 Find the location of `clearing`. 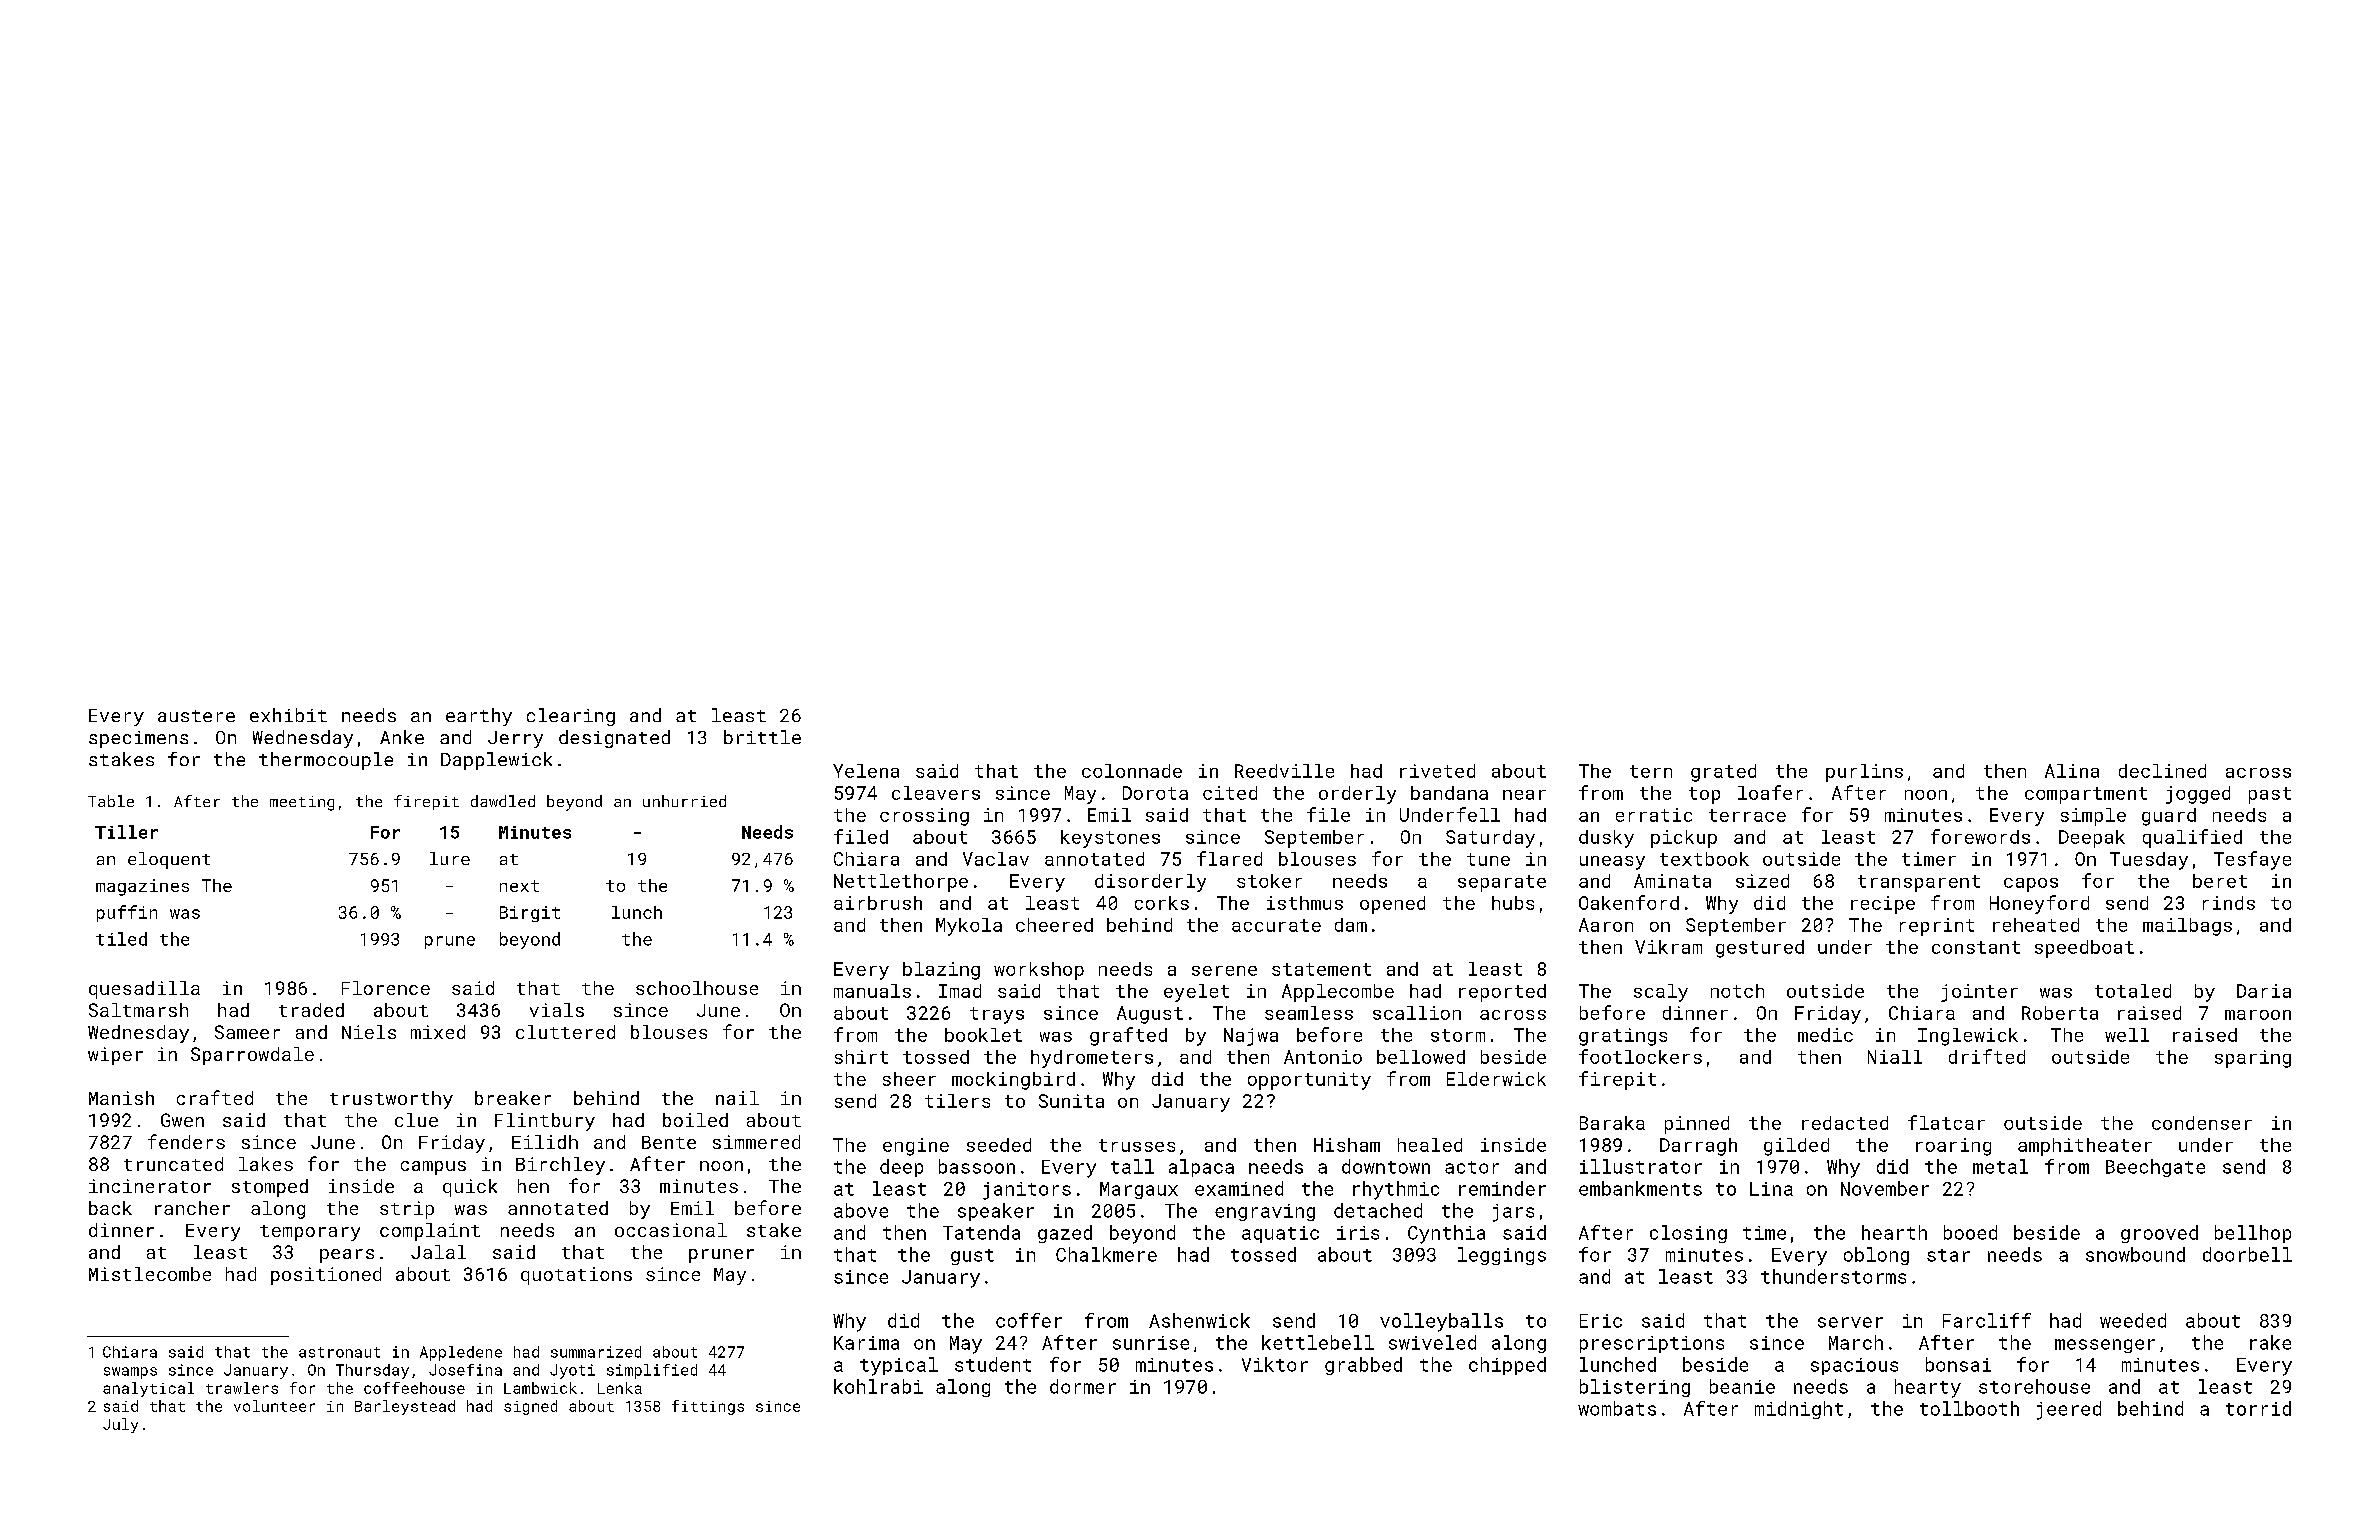

clearing is located at coordinates (571, 717).
